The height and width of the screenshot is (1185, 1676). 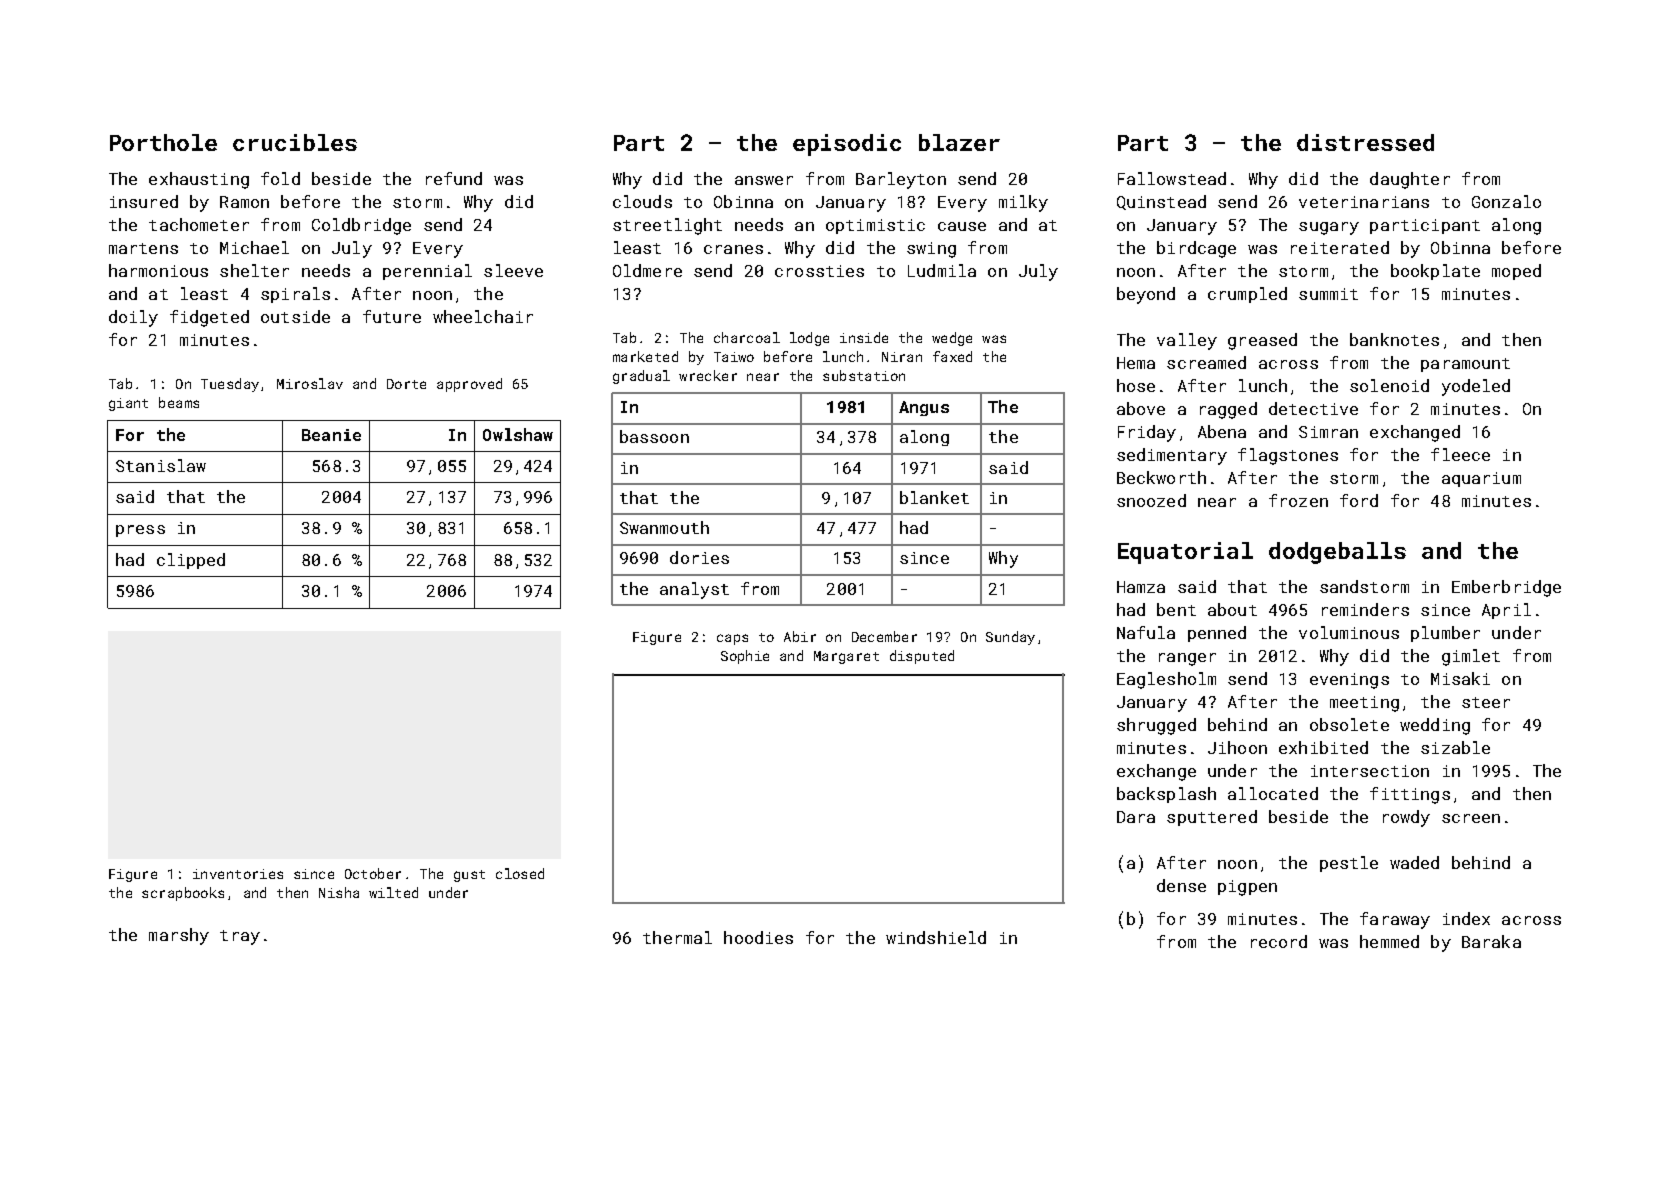 What do you see at coordinates (1185, 553) in the screenshot?
I see `Equatorial` at bounding box center [1185, 553].
